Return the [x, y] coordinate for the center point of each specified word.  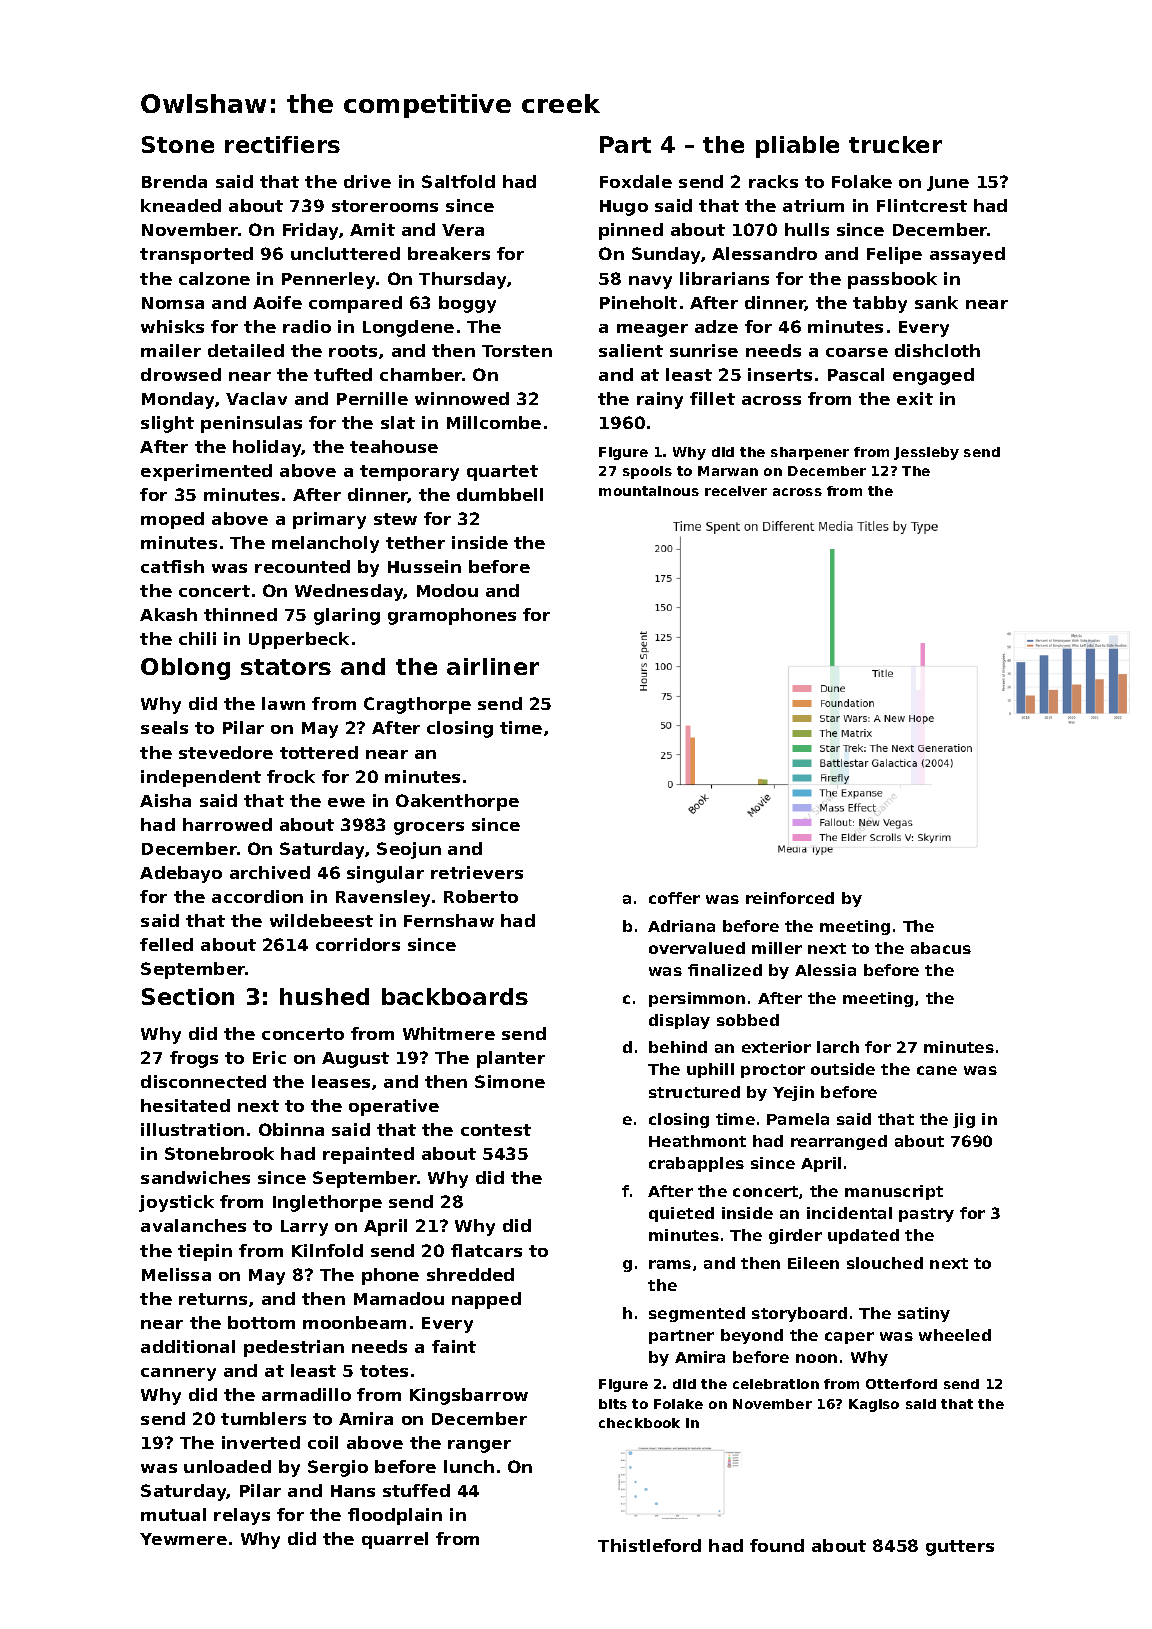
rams [670, 1264]
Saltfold [458, 181]
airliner [493, 666]
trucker [895, 144]
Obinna [291, 1129]
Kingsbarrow [469, 1396]
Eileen [813, 1263]
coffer [674, 898]
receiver [736, 491]
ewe [346, 802]
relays [242, 1516]
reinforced [790, 898]
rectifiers [282, 144]
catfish [172, 566]
